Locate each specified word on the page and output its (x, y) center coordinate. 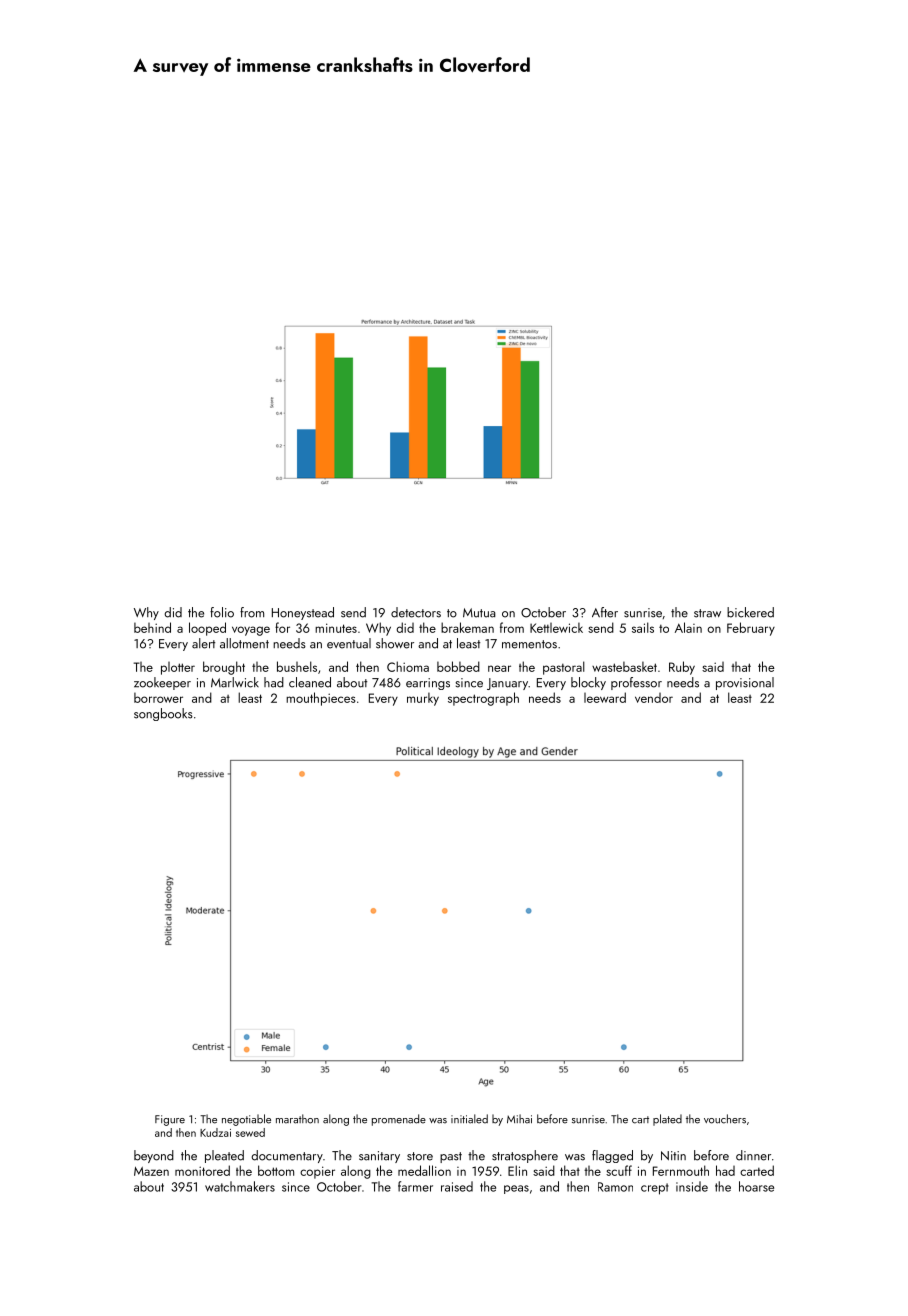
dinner (753, 1155)
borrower (158, 697)
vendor (654, 698)
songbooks (163, 714)
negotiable (246, 1120)
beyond (154, 1156)
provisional (745, 683)
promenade (399, 1120)
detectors (416, 612)
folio (222, 612)
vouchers (725, 1119)
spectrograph (483, 699)
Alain (688, 627)
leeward (605, 697)
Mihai (519, 1119)
